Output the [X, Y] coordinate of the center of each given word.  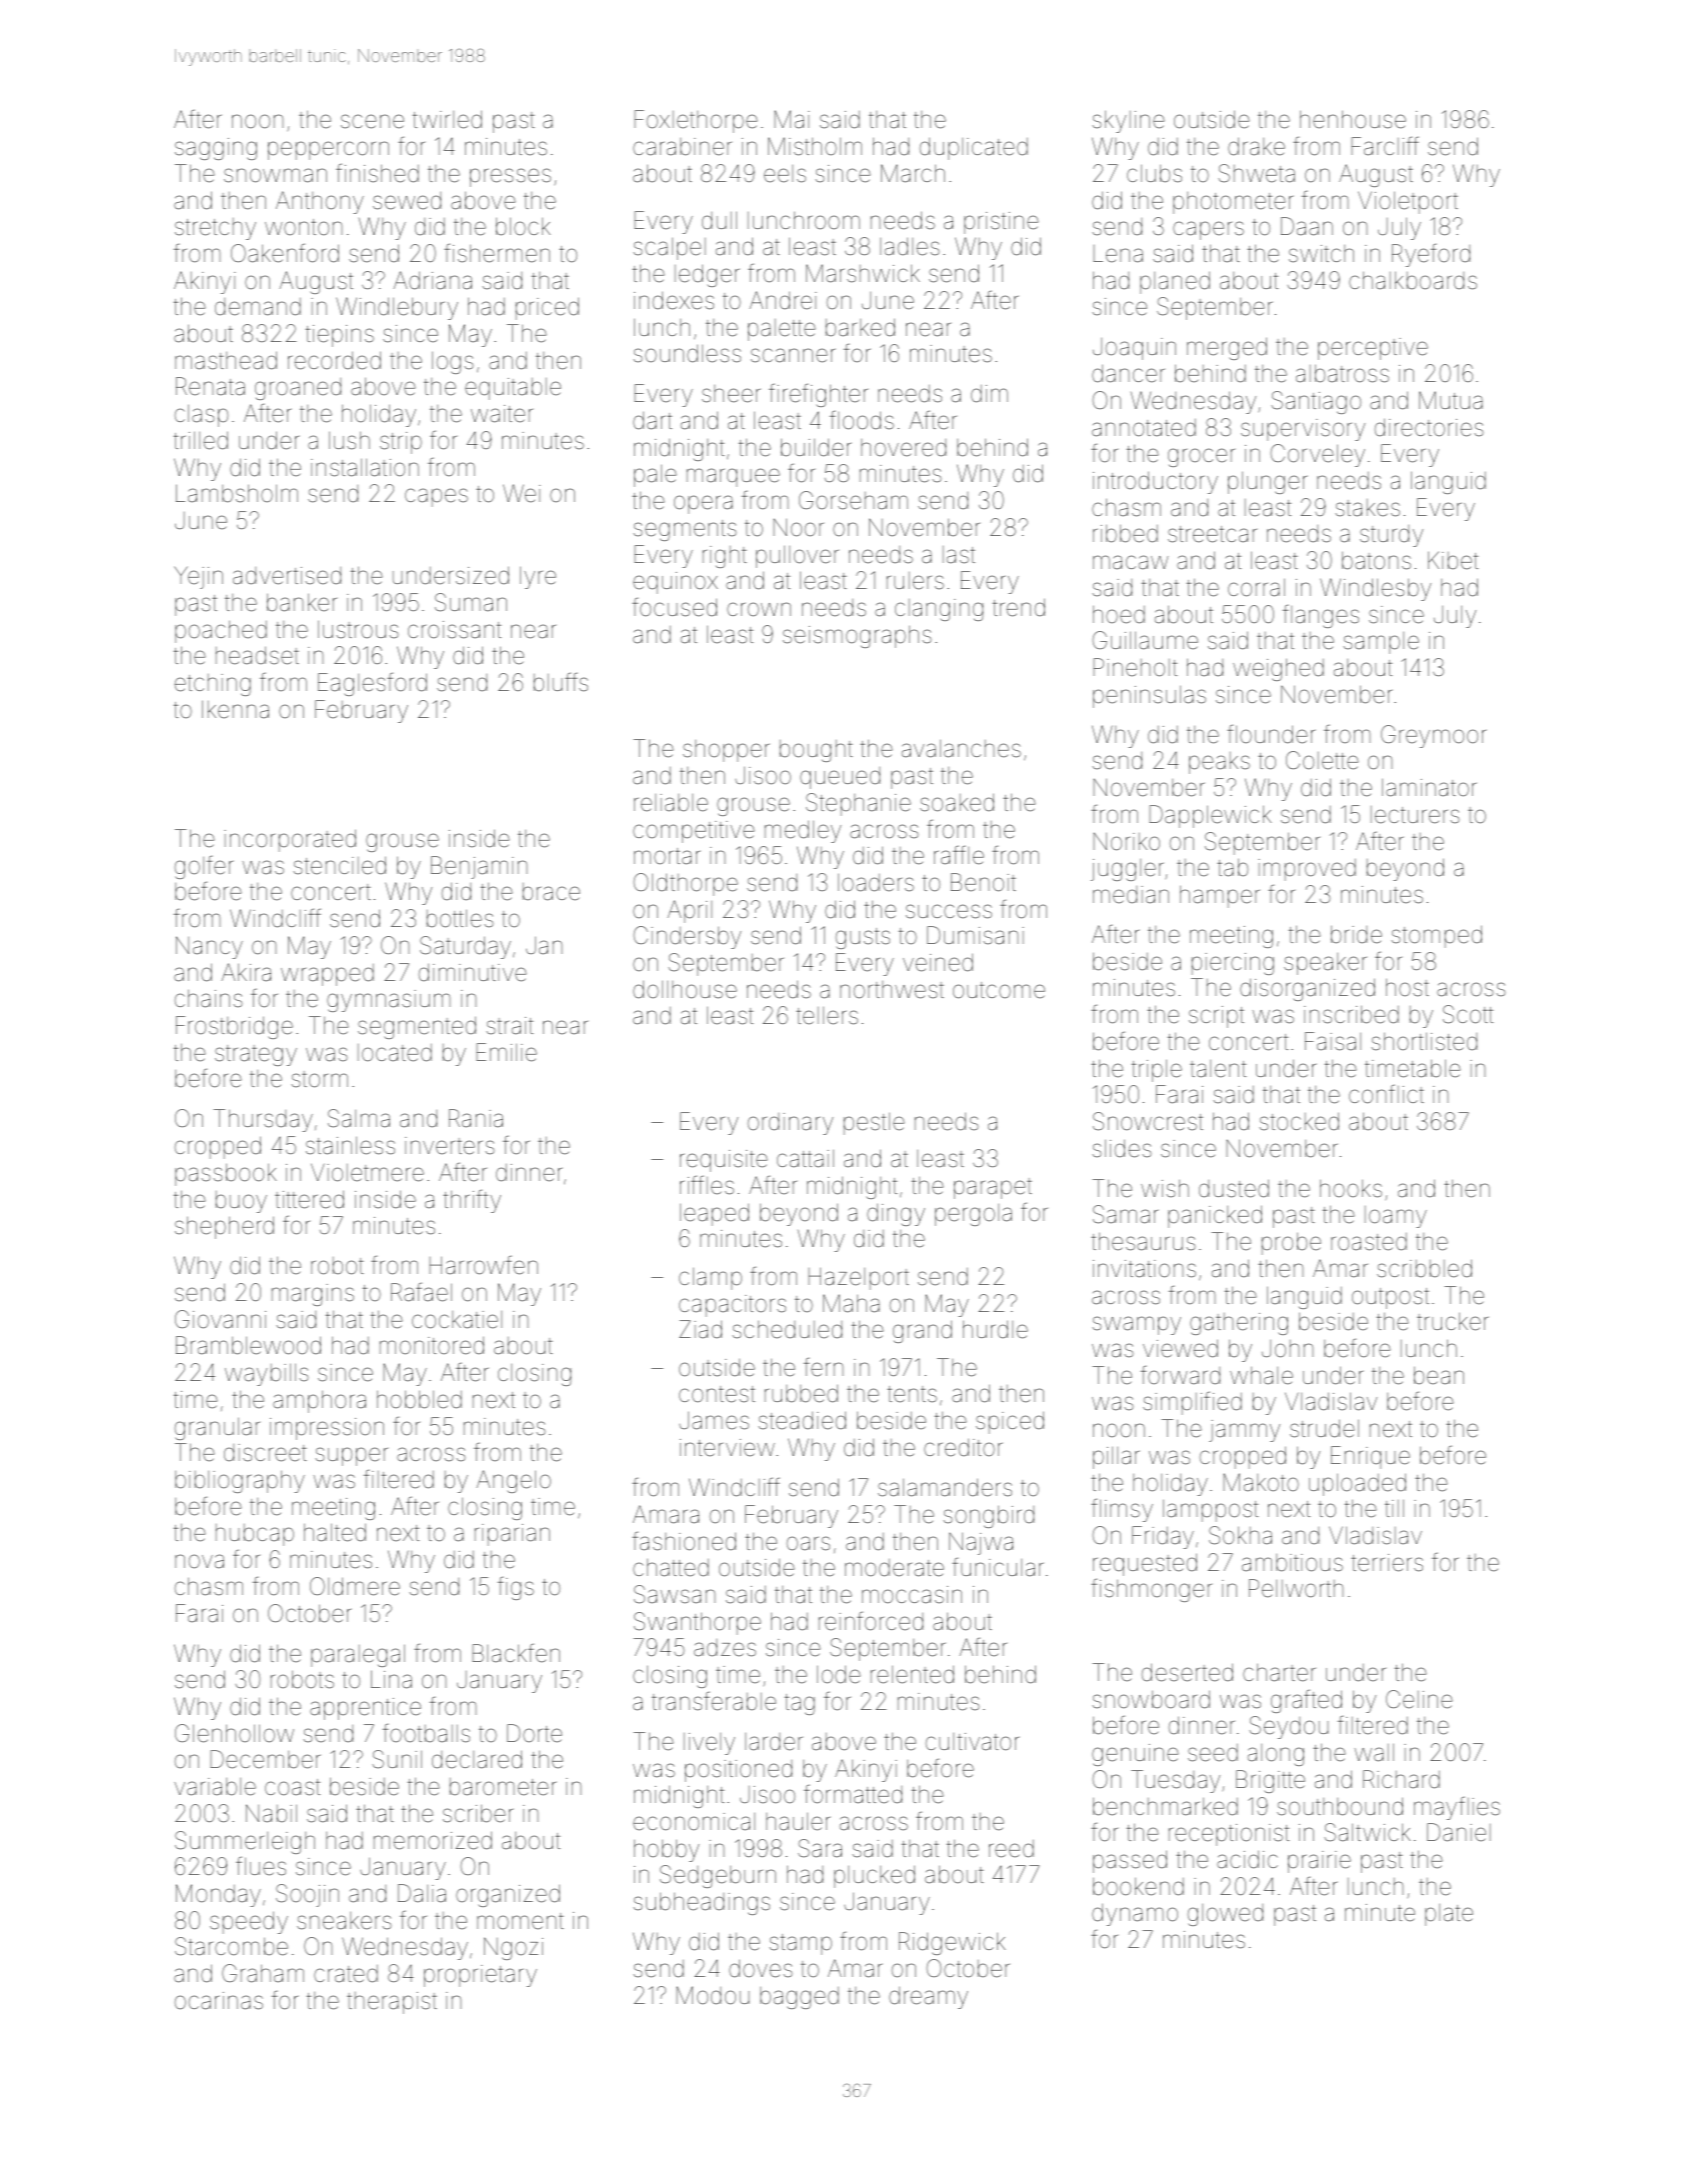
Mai [792, 119]
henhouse [1353, 119]
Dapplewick [1210, 816]
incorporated [290, 840]
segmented [417, 1027]
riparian [512, 1535]
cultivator [973, 1742]
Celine [1419, 1699]
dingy [896, 1214]
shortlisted [1424, 1041]
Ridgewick [952, 1943]
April [689, 911]
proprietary [480, 1976]
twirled [447, 119]
